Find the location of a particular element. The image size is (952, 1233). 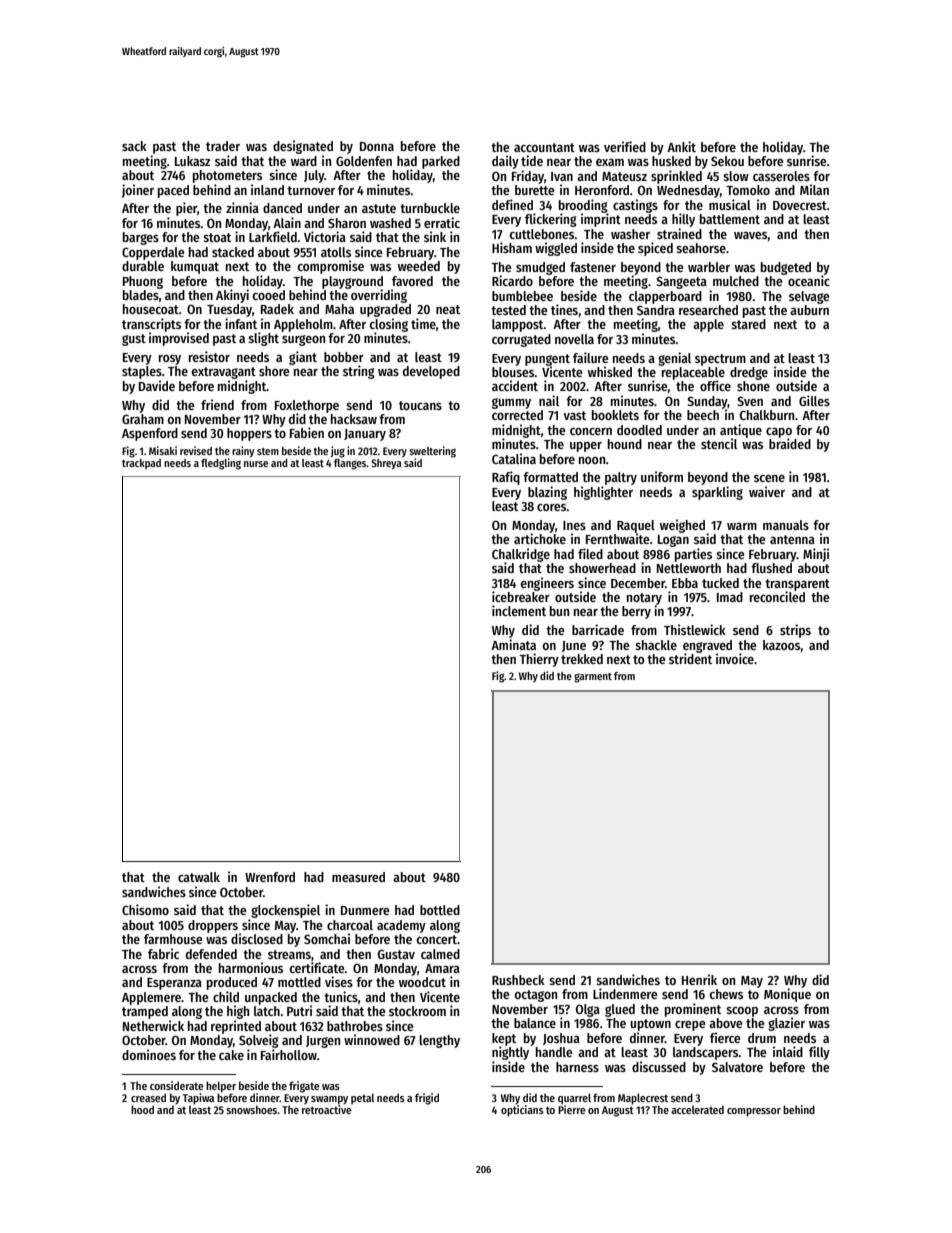

Larkfield is located at coordinates (273, 236).
